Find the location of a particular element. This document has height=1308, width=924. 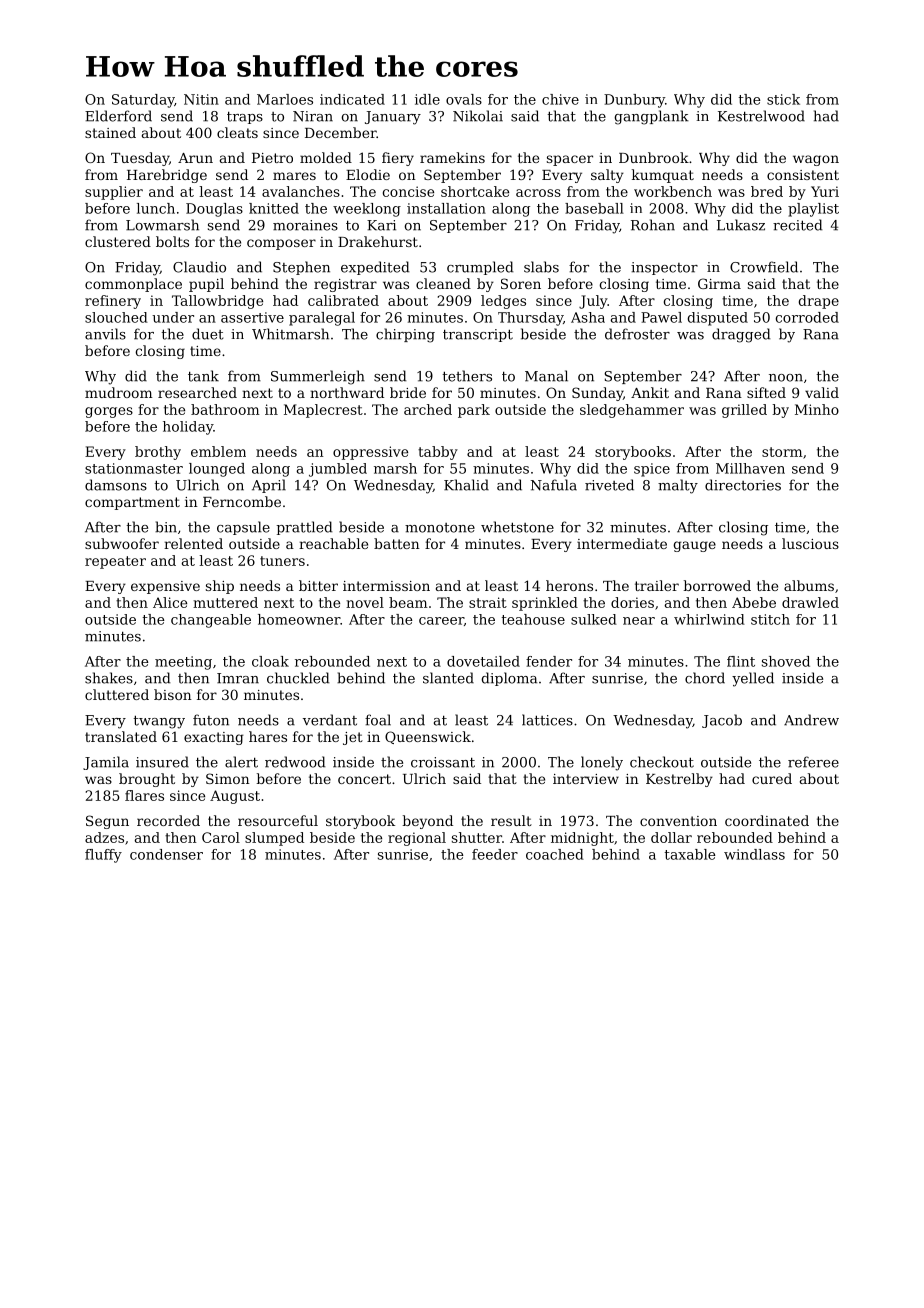

Minho is located at coordinates (817, 409).
